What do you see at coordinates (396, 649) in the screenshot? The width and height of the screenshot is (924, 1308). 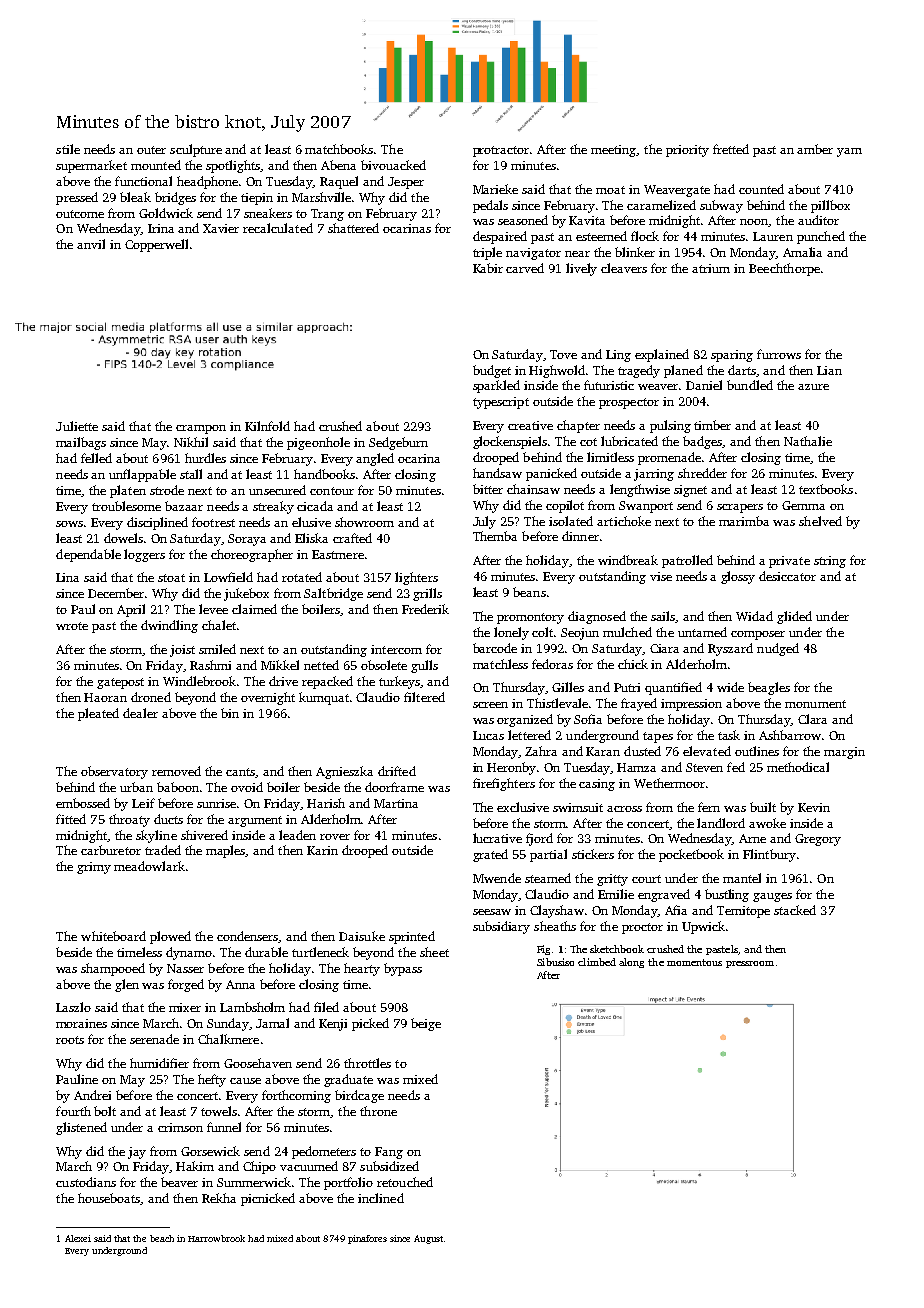 I see `intercom` at bounding box center [396, 649].
